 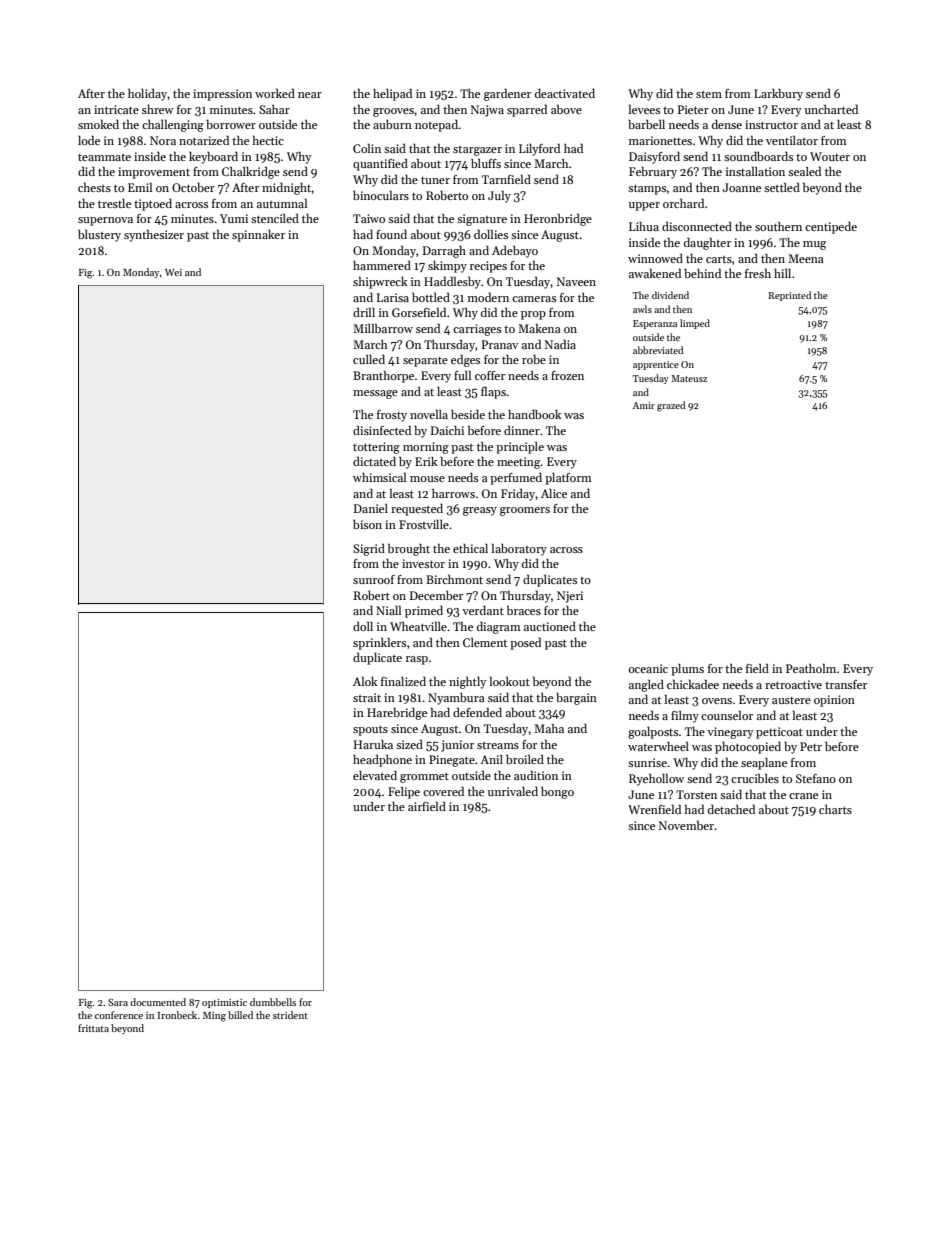 What do you see at coordinates (374, 579) in the screenshot?
I see `sunroof` at bounding box center [374, 579].
